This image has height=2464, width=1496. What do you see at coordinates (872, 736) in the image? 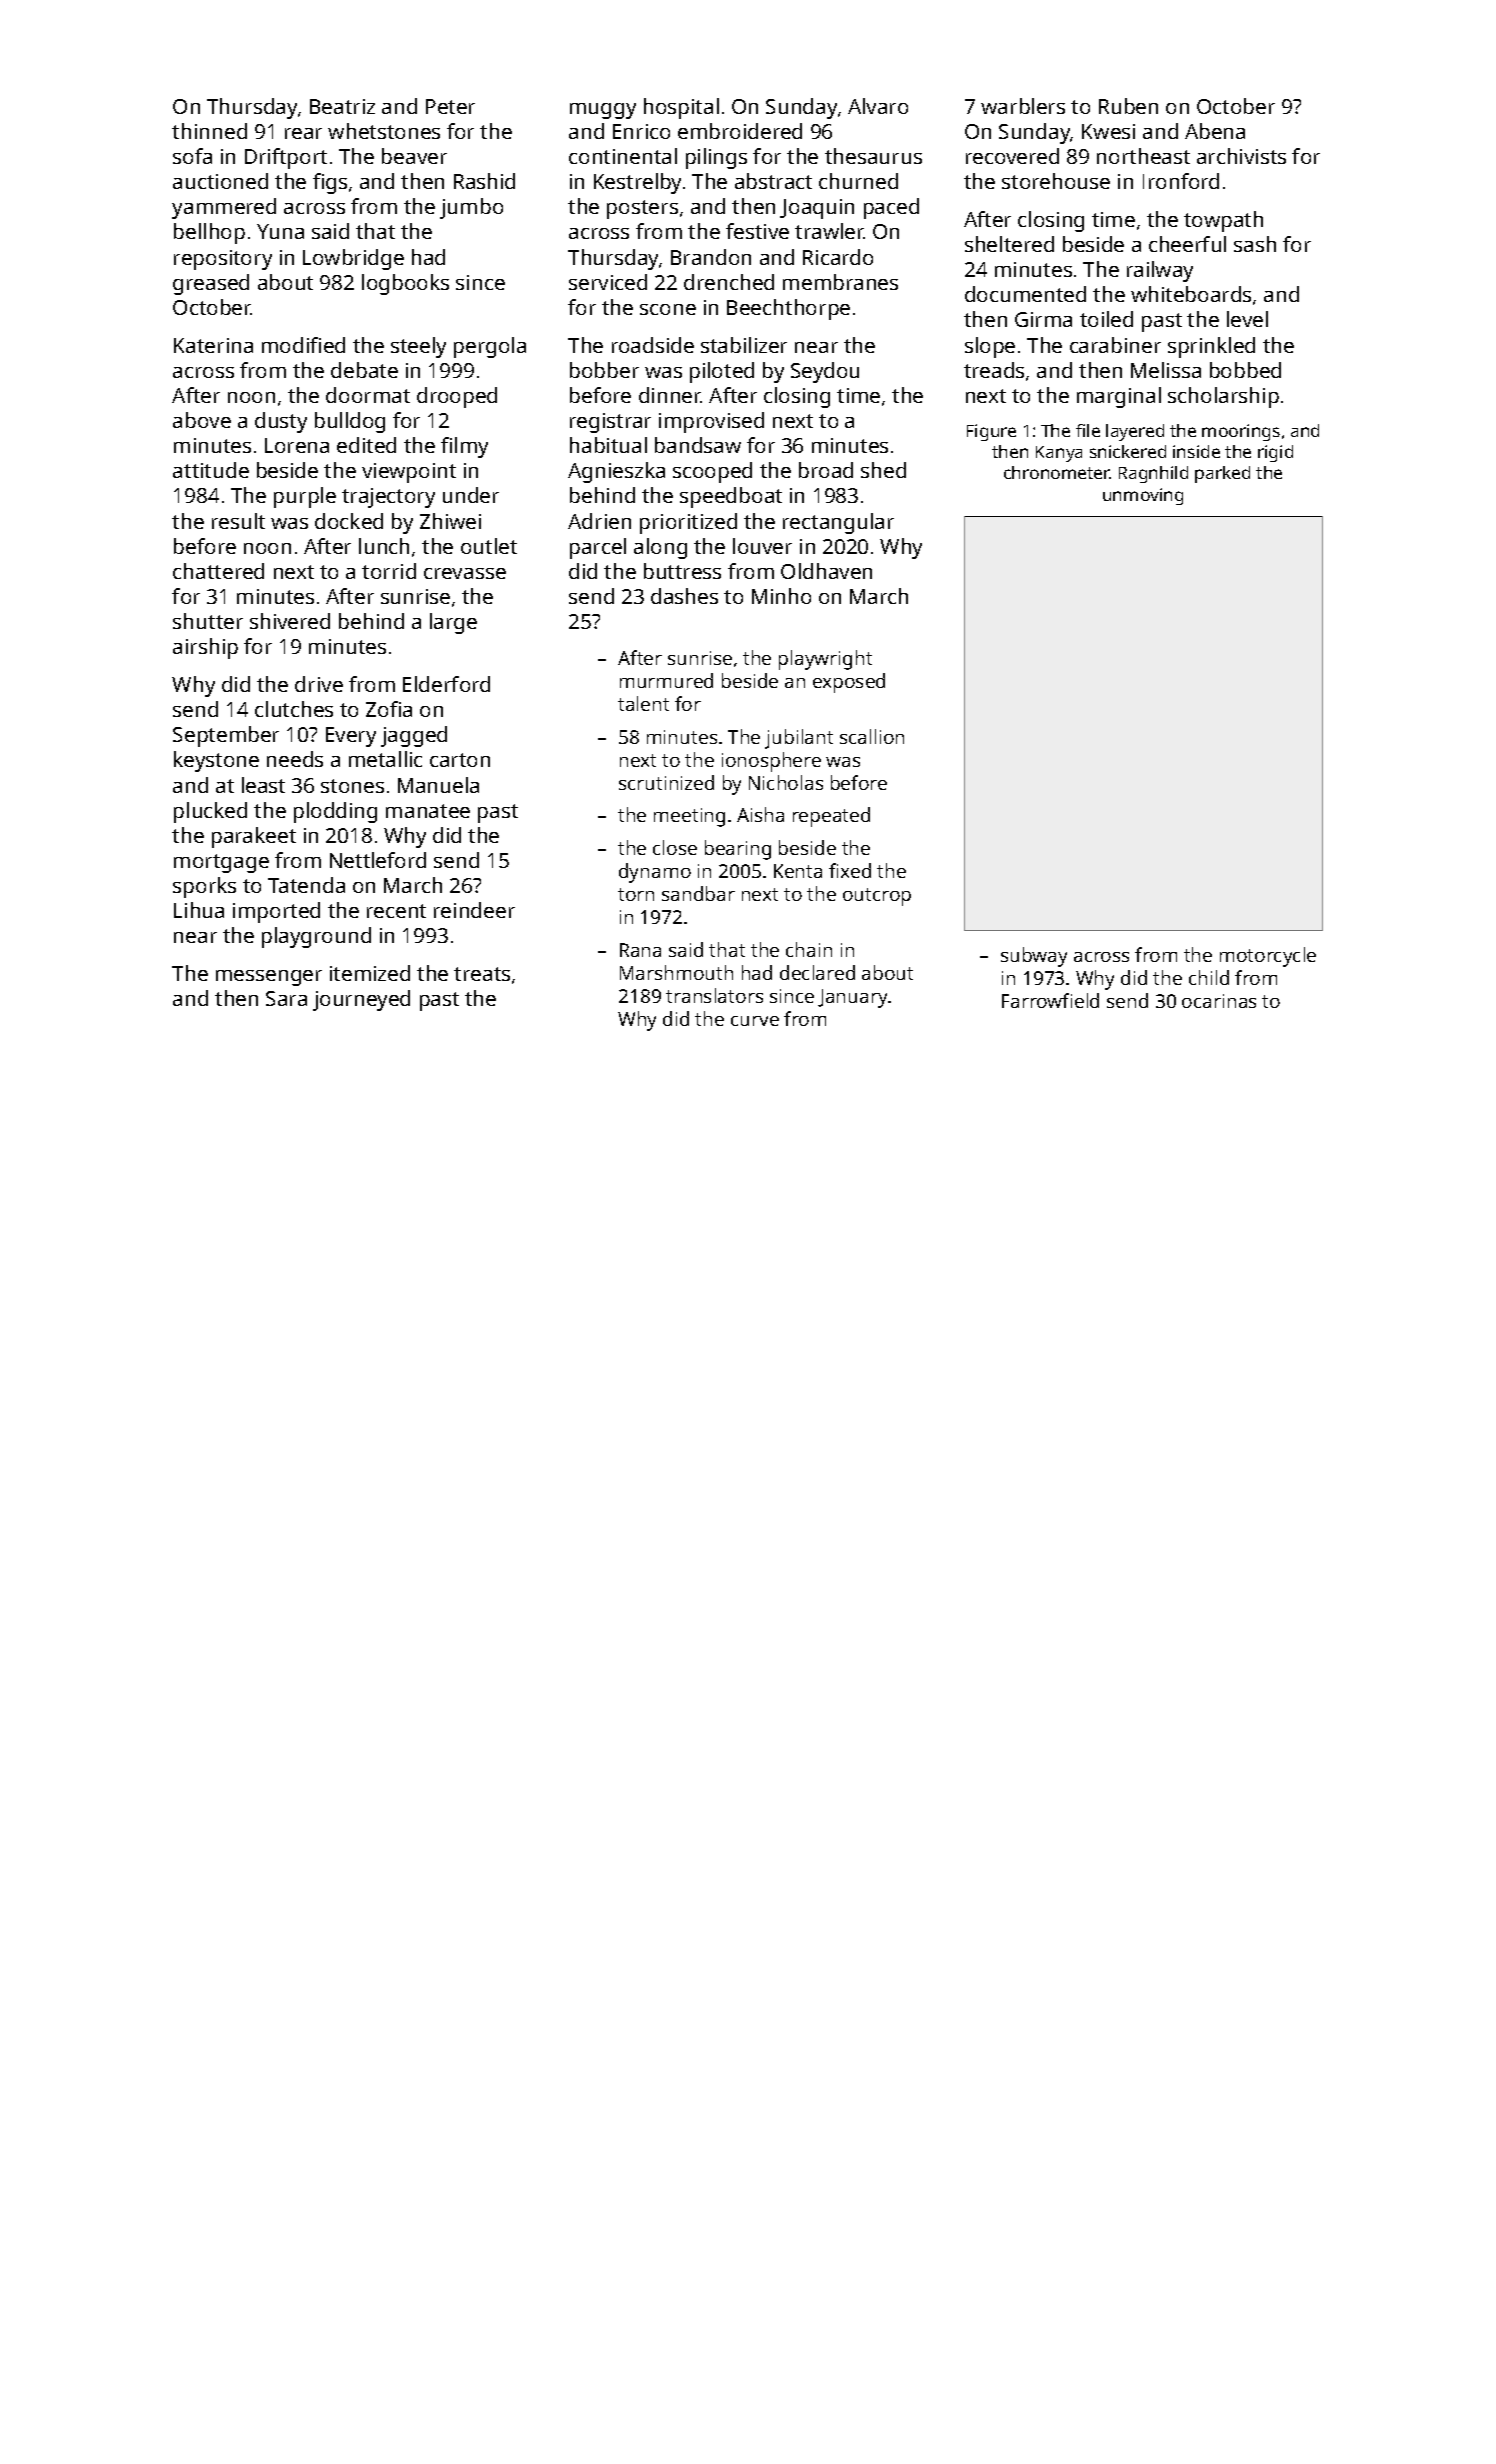
I see `scallion` at bounding box center [872, 736].
